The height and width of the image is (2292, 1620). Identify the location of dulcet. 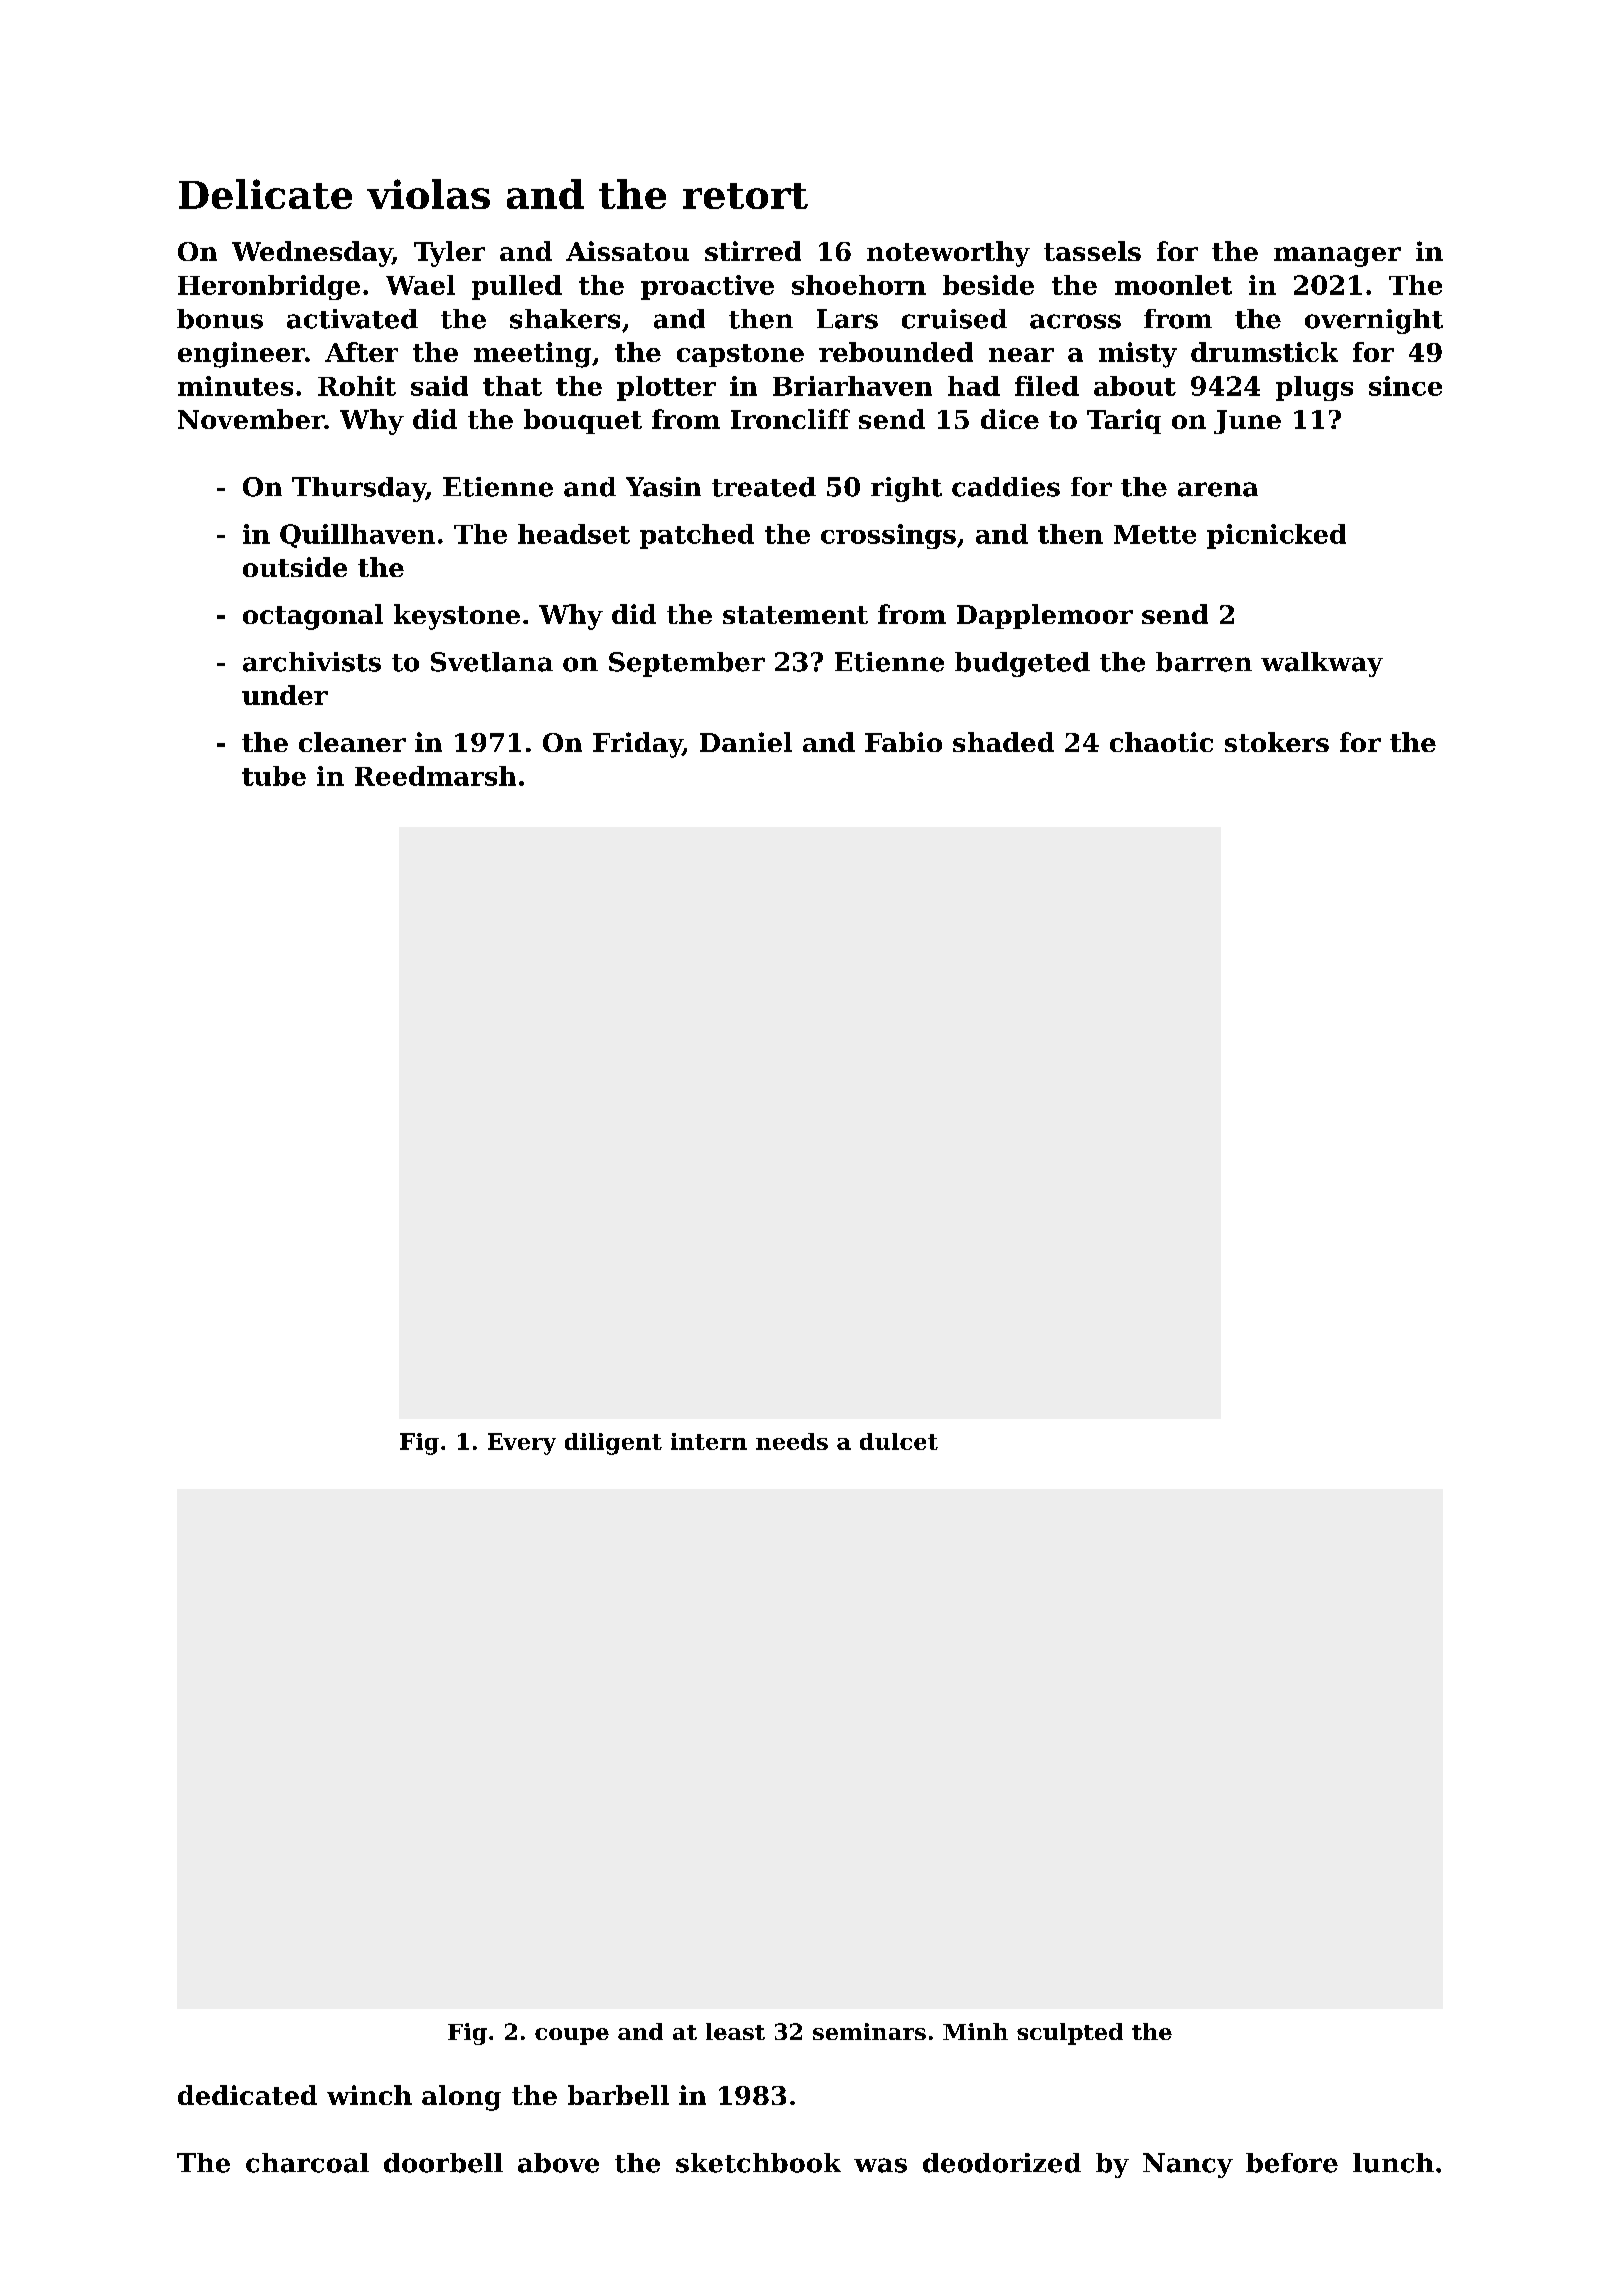
(899, 1441).
